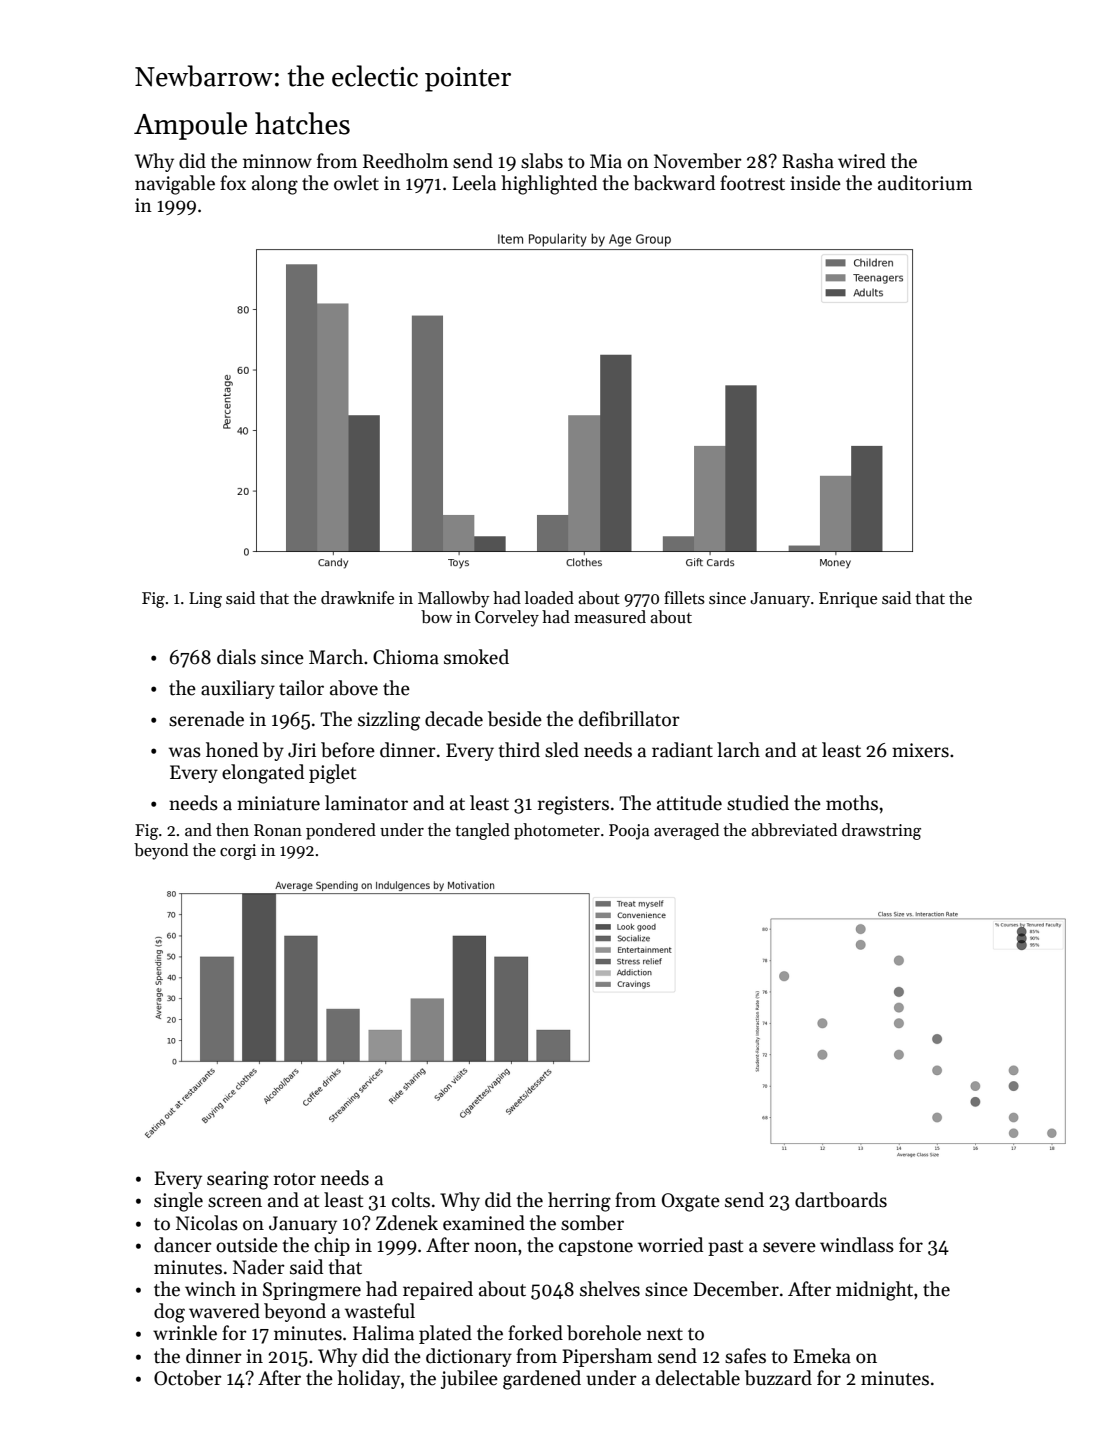  Describe the element at coordinates (841, 1200) in the page. I see `dartboards` at that location.
